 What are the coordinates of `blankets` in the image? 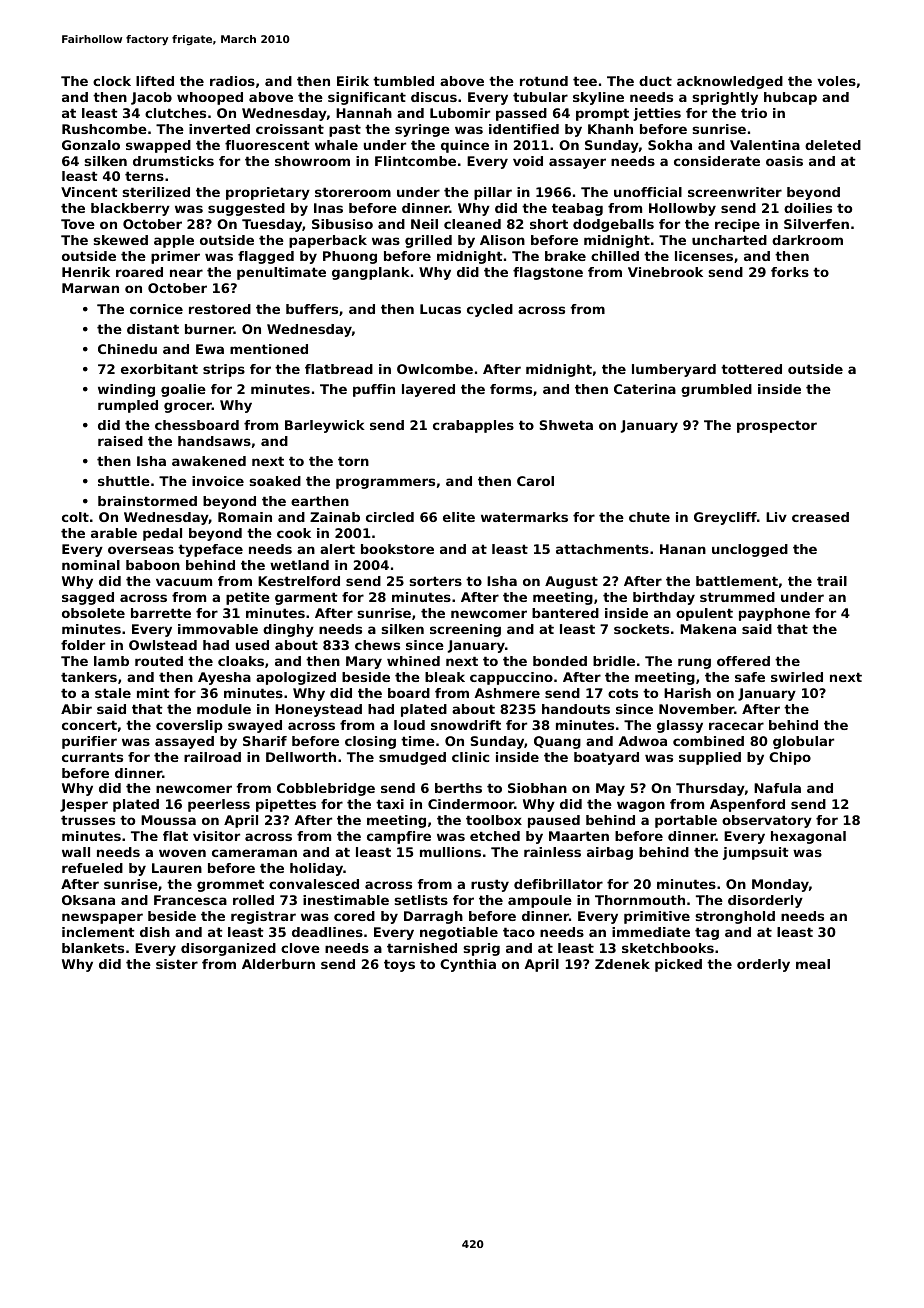 It's located at (93, 948).
